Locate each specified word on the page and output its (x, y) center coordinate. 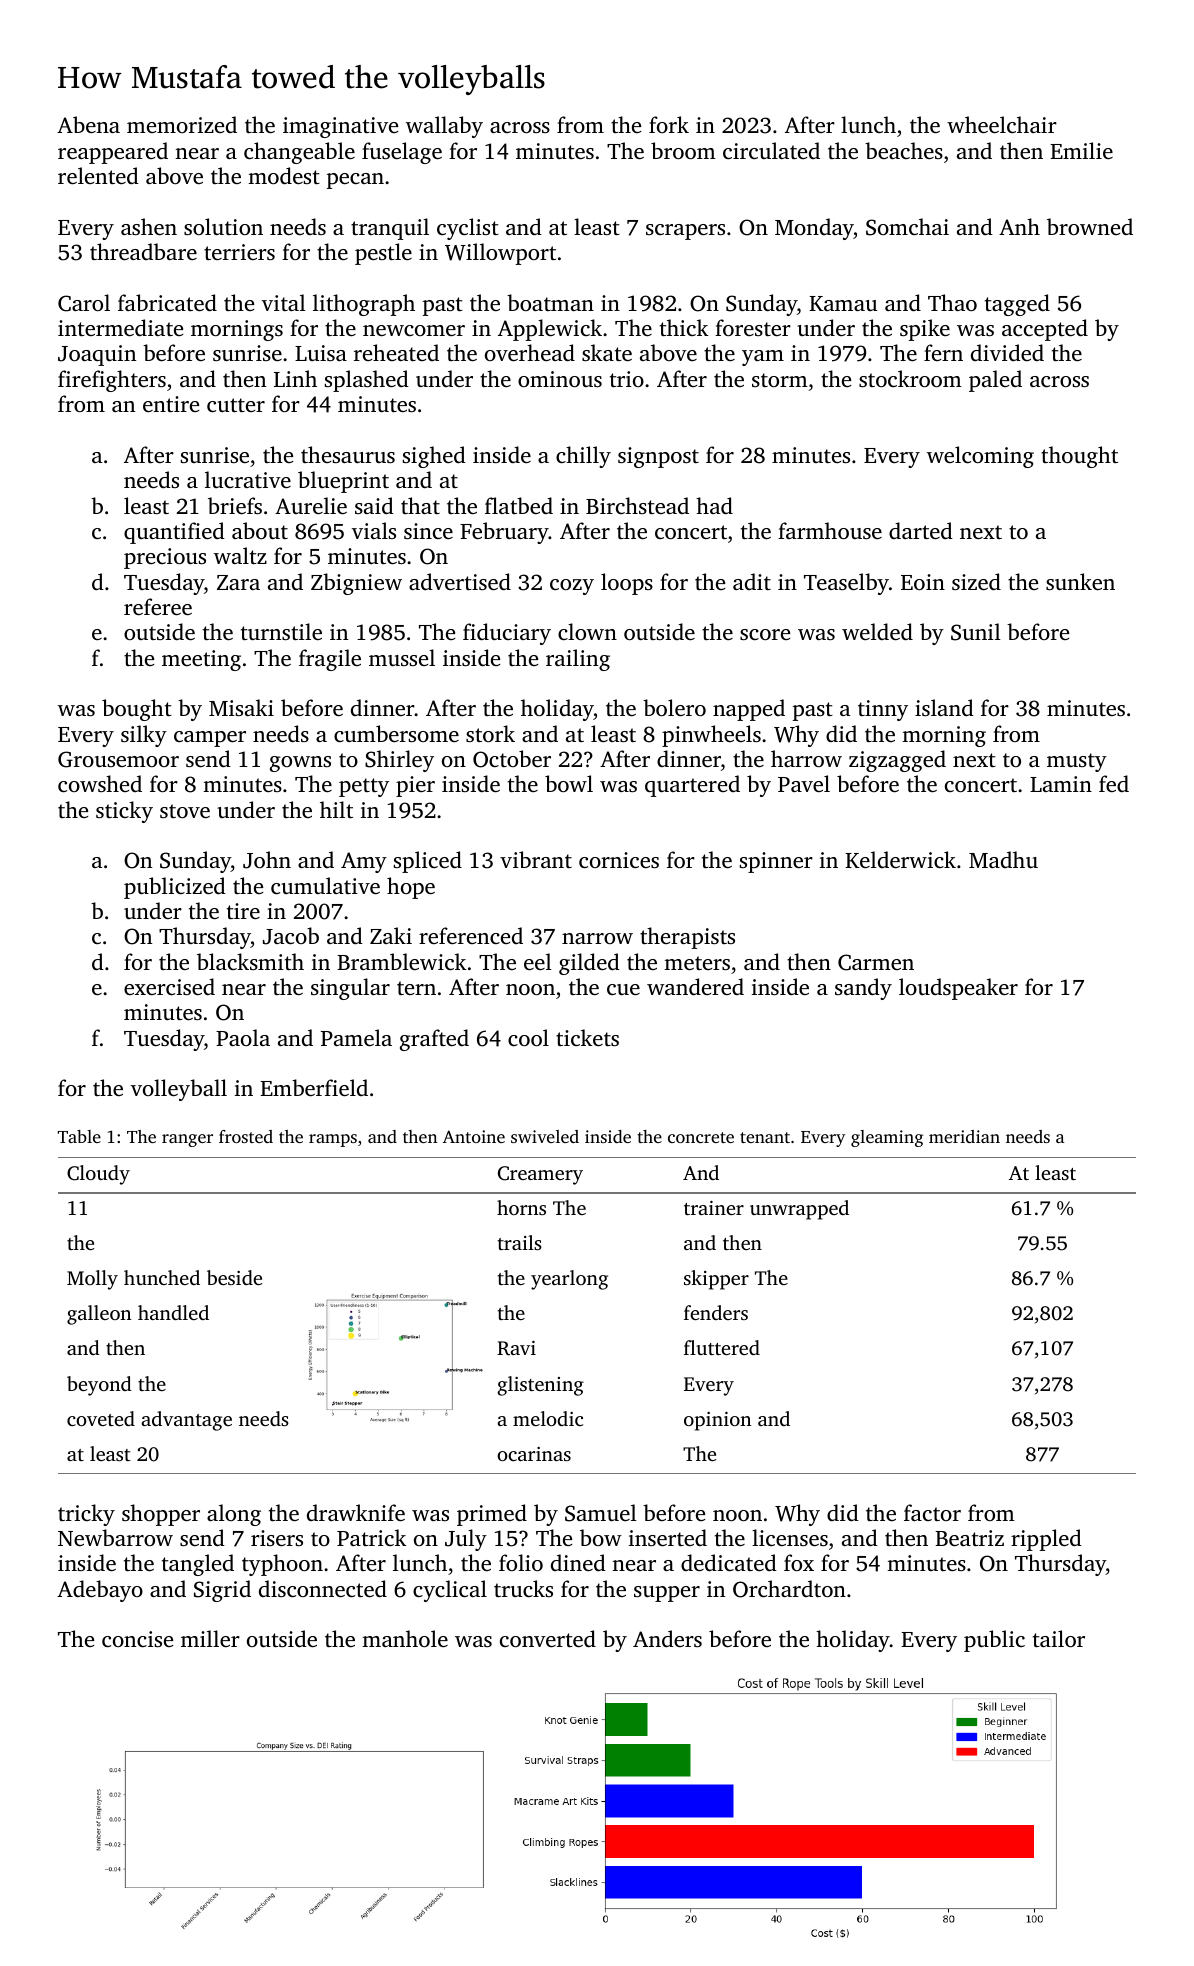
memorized (182, 124)
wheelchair (1002, 124)
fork (669, 124)
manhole (405, 1638)
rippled (1046, 1540)
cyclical (450, 1591)
